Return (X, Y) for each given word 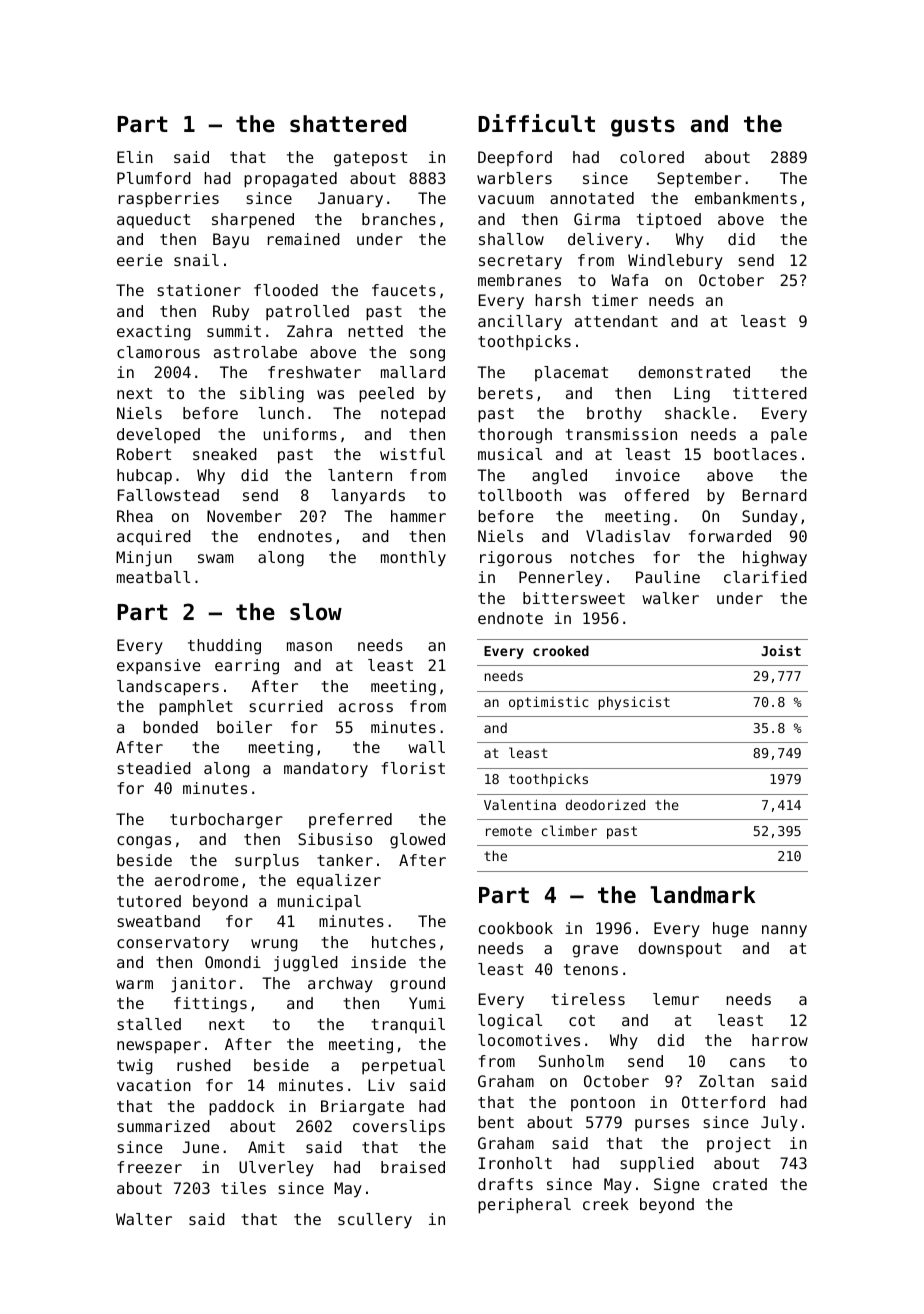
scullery (375, 1221)
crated (740, 1184)
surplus (267, 862)
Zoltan (726, 1081)
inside (378, 962)
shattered (348, 124)
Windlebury (675, 262)
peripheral (524, 1206)
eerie (140, 260)
